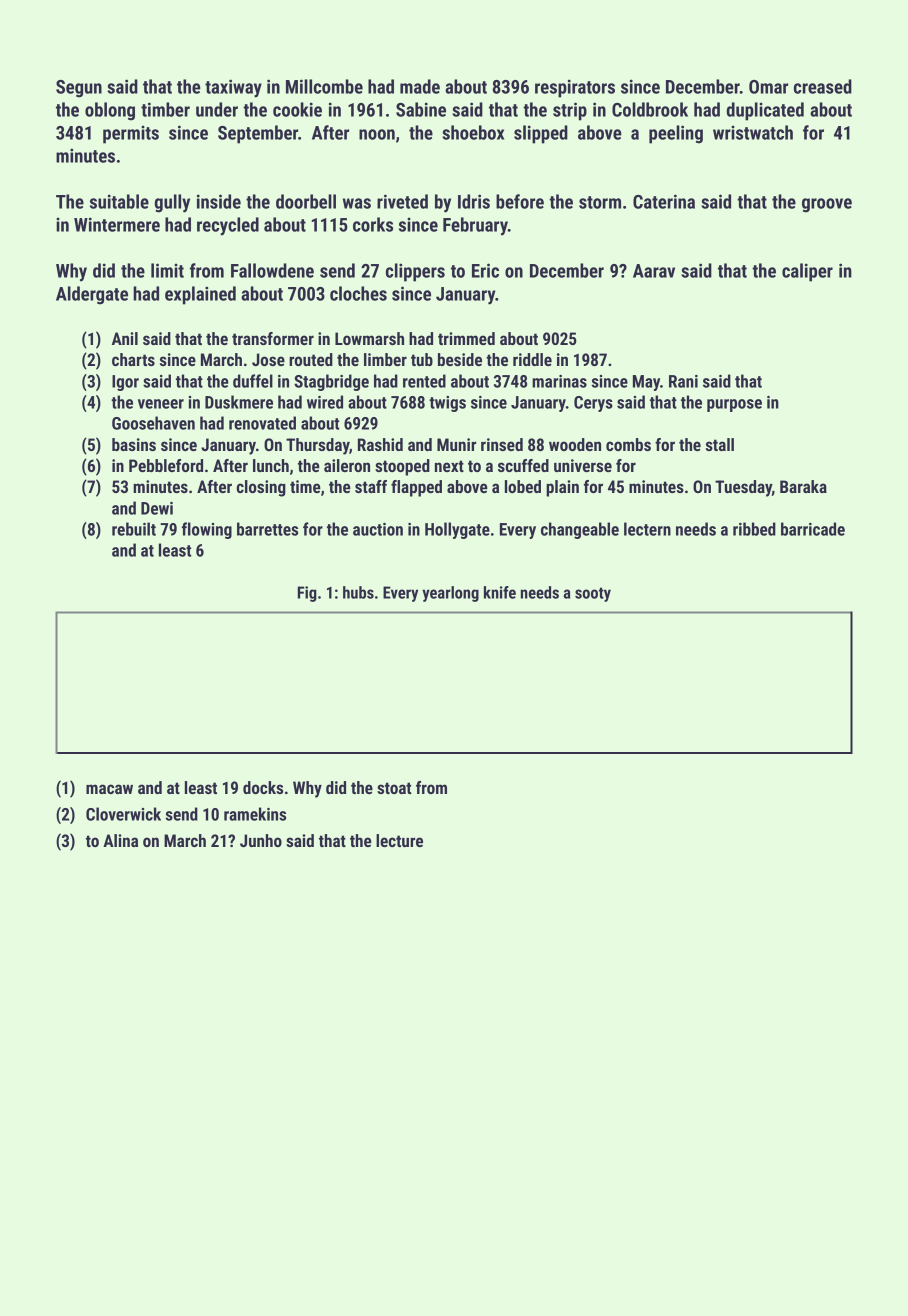 Image resolution: width=908 pixels, height=1316 pixels. I want to click on universe, so click(583, 465).
